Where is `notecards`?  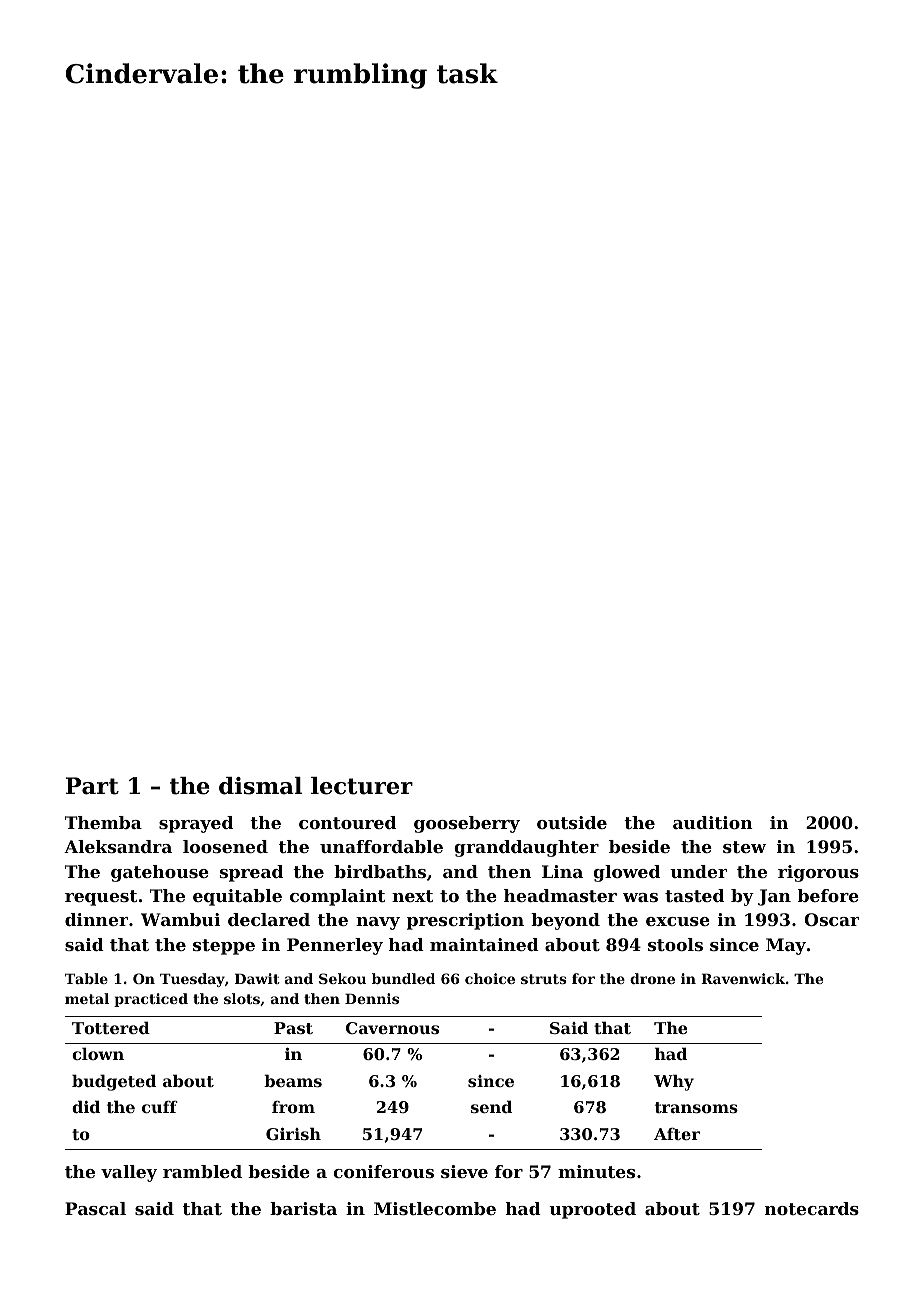 notecards is located at coordinates (812, 1208).
